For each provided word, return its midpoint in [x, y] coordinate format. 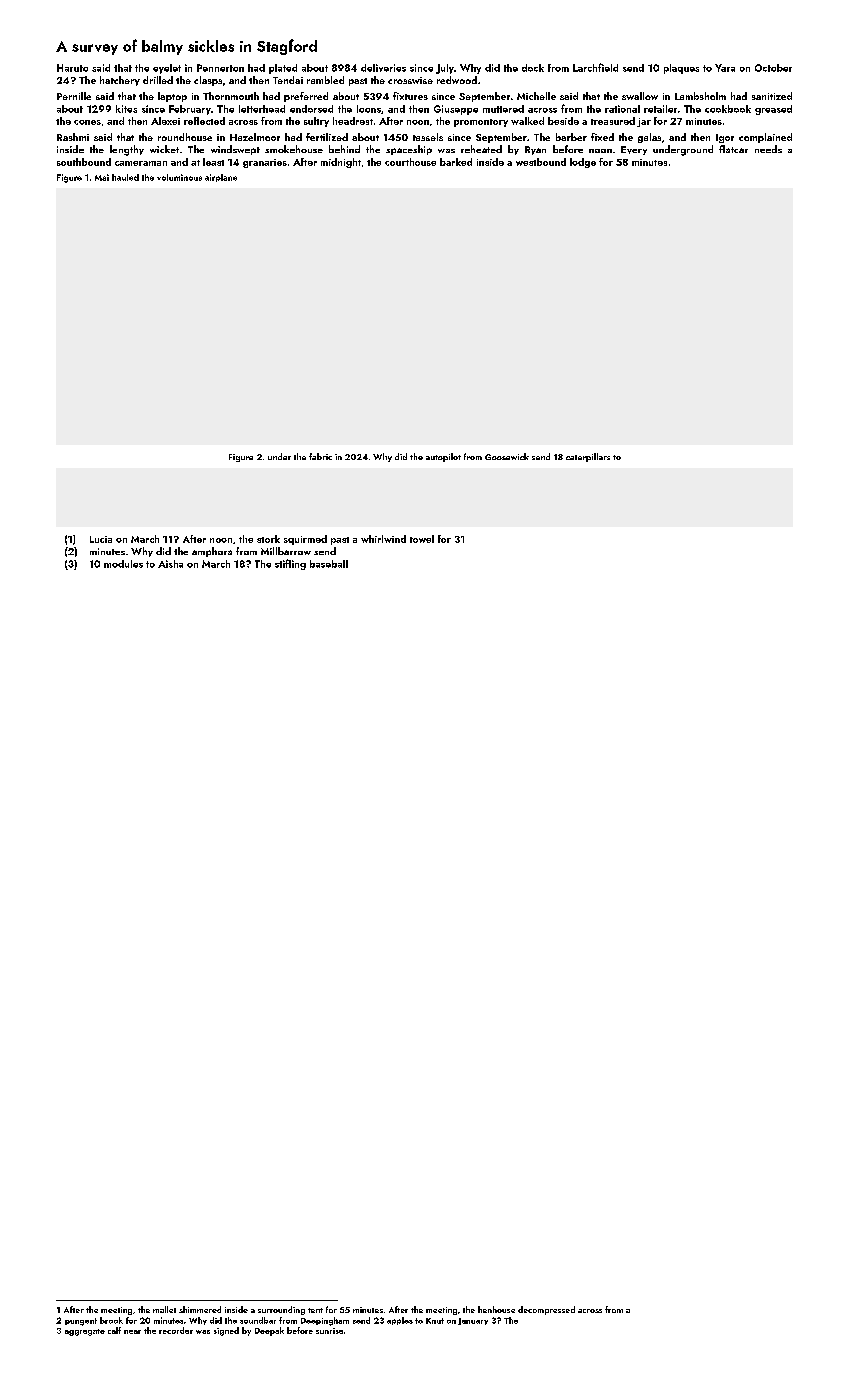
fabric [320, 456]
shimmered [200, 1309]
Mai [102, 177]
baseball [329, 564]
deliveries [383, 68]
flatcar [733, 149]
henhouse [496, 1309]
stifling [290, 564]
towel [422, 539]
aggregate [85, 1332]
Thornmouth [231, 96]
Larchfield [595, 67]
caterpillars [588, 457]
